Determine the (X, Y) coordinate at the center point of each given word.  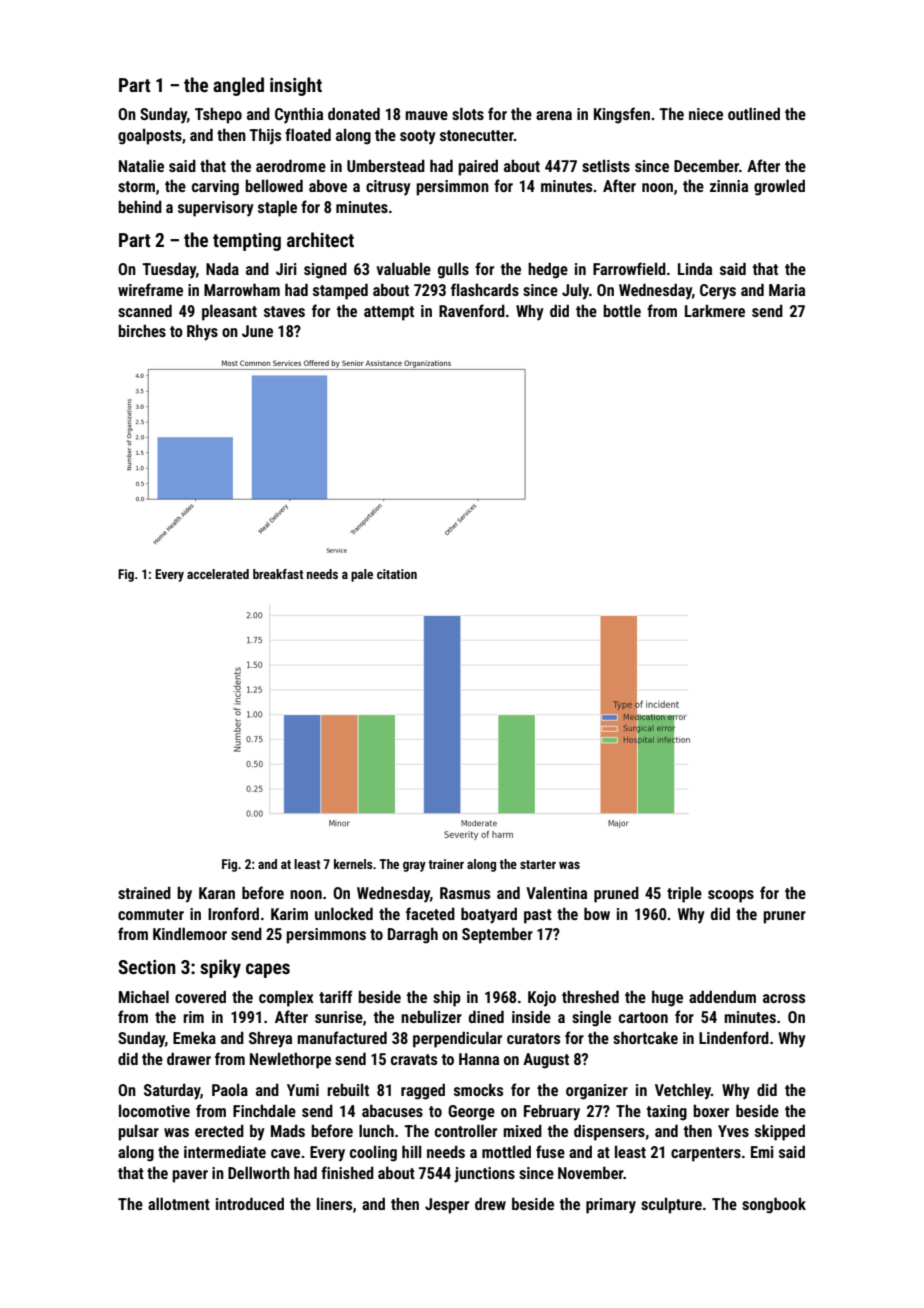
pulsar (138, 1132)
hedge (548, 270)
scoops (731, 896)
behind (140, 206)
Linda (695, 268)
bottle (622, 310)
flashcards (485, 289)
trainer (446, 864)
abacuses (392, 1110)
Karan (217, 893)
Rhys (202, 332)
